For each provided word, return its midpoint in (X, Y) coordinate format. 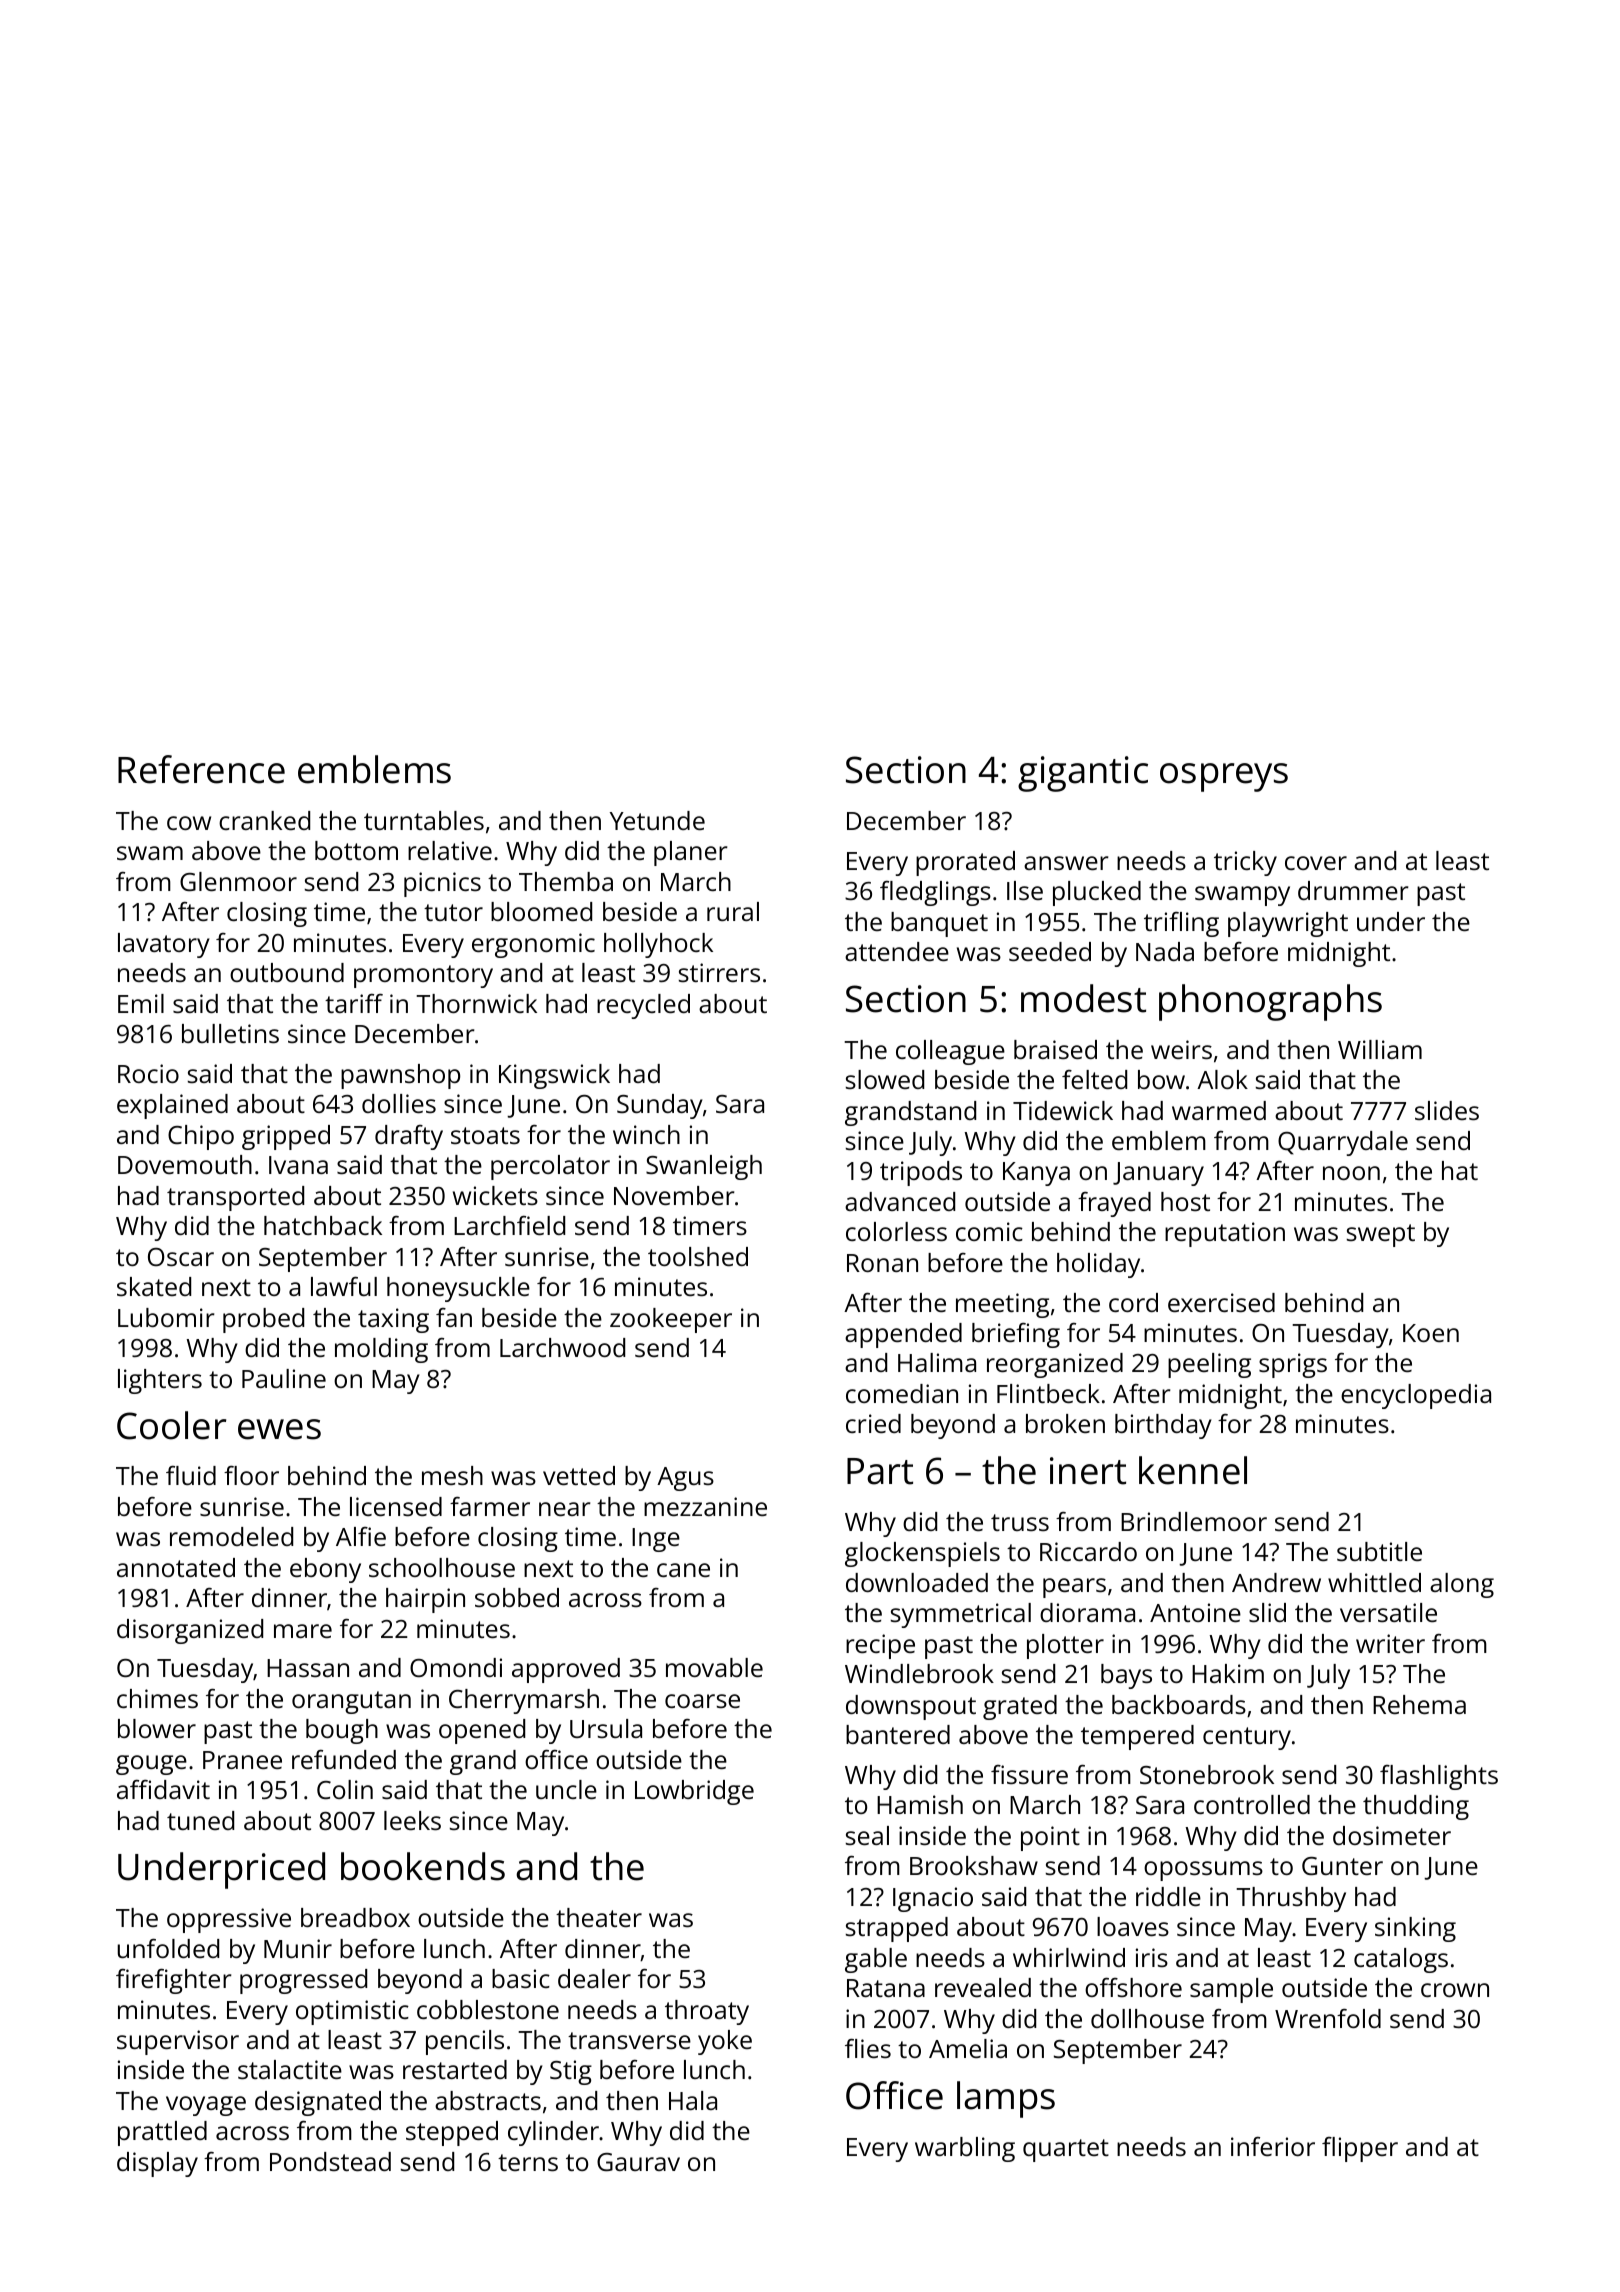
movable (714, 1667)
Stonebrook (1207, 1774)
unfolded (168, 1948)
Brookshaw (974, 1865)
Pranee (242, 1760)
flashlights (1439, 1777)
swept (1381, 1235)
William (1380, 1049)
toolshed (698, 1256)
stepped (452, 2133)
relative (450, 850)
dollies (399, 1103)
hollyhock (658, 945)
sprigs (1293, 1365)
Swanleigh (704, 1167)
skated (154, 1286)
